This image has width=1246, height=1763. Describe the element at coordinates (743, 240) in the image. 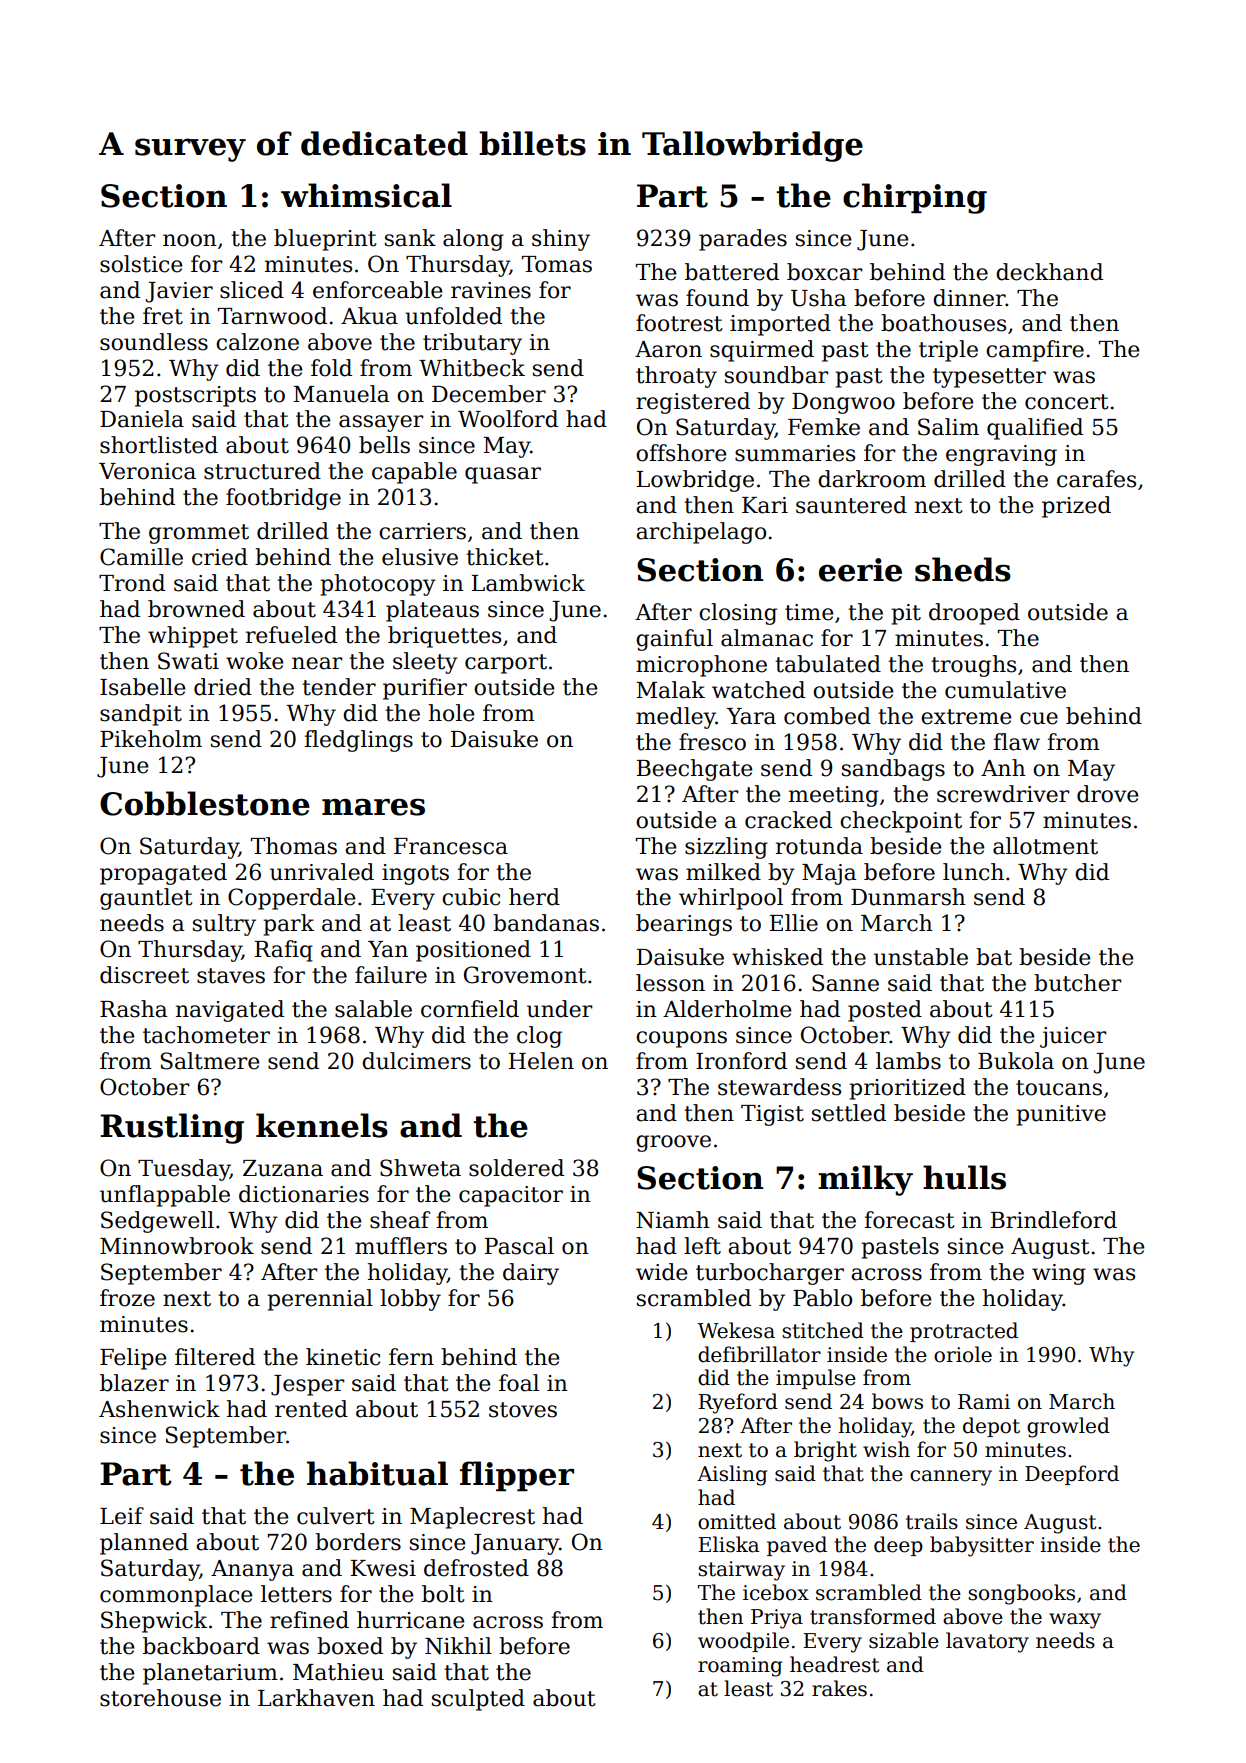

I see `parades` at that location.
